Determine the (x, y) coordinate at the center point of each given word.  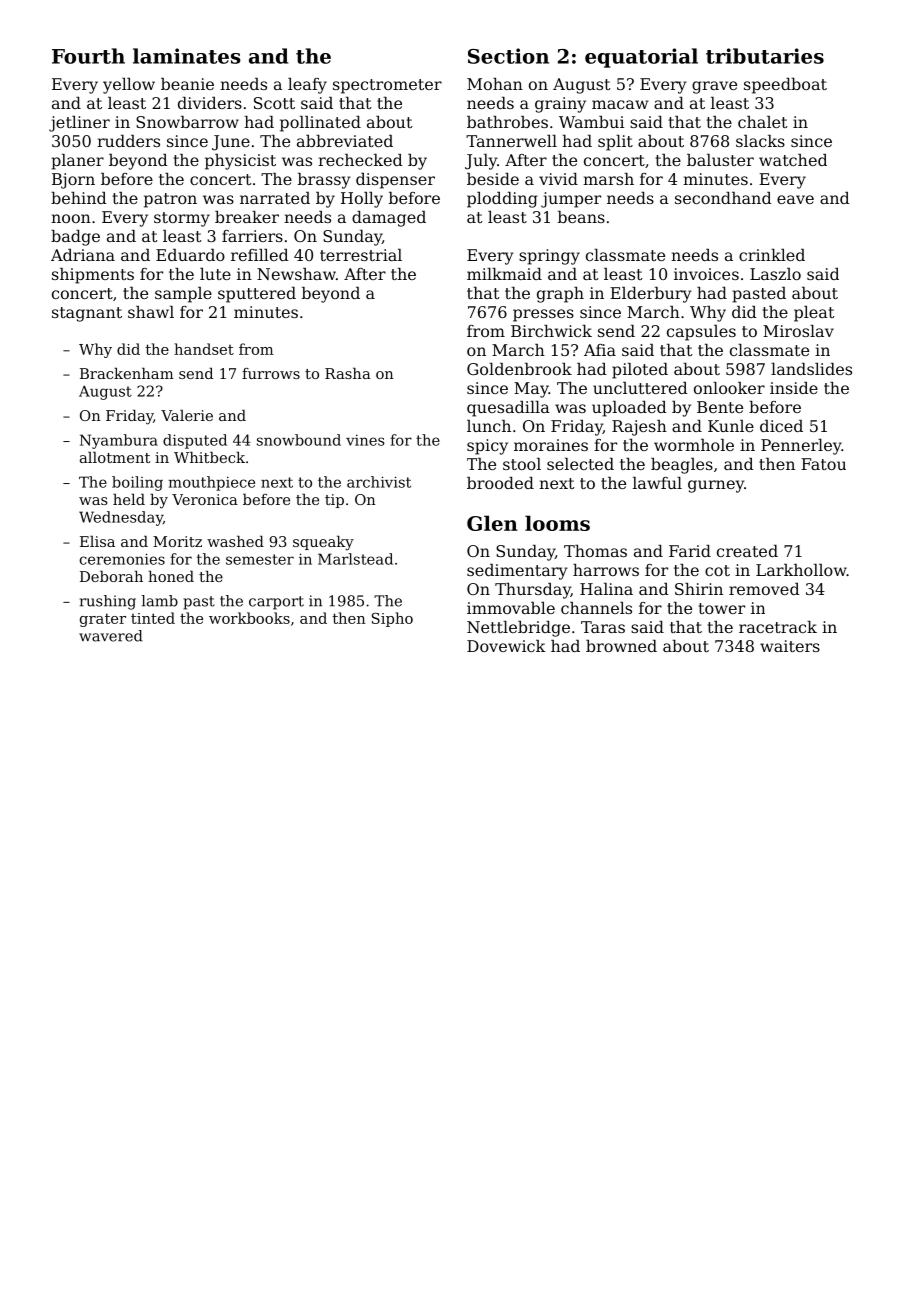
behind (79, 198)
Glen (492, 523)
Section (508, 56)
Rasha (348, 373)
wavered (111, 636)
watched (793, 160)
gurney (716, 486)
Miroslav (798, 331)
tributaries (765, 56)
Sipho (392, 619)
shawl (151, 312)
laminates (187, 56)
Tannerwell (511, 141)
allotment (115, 457)
